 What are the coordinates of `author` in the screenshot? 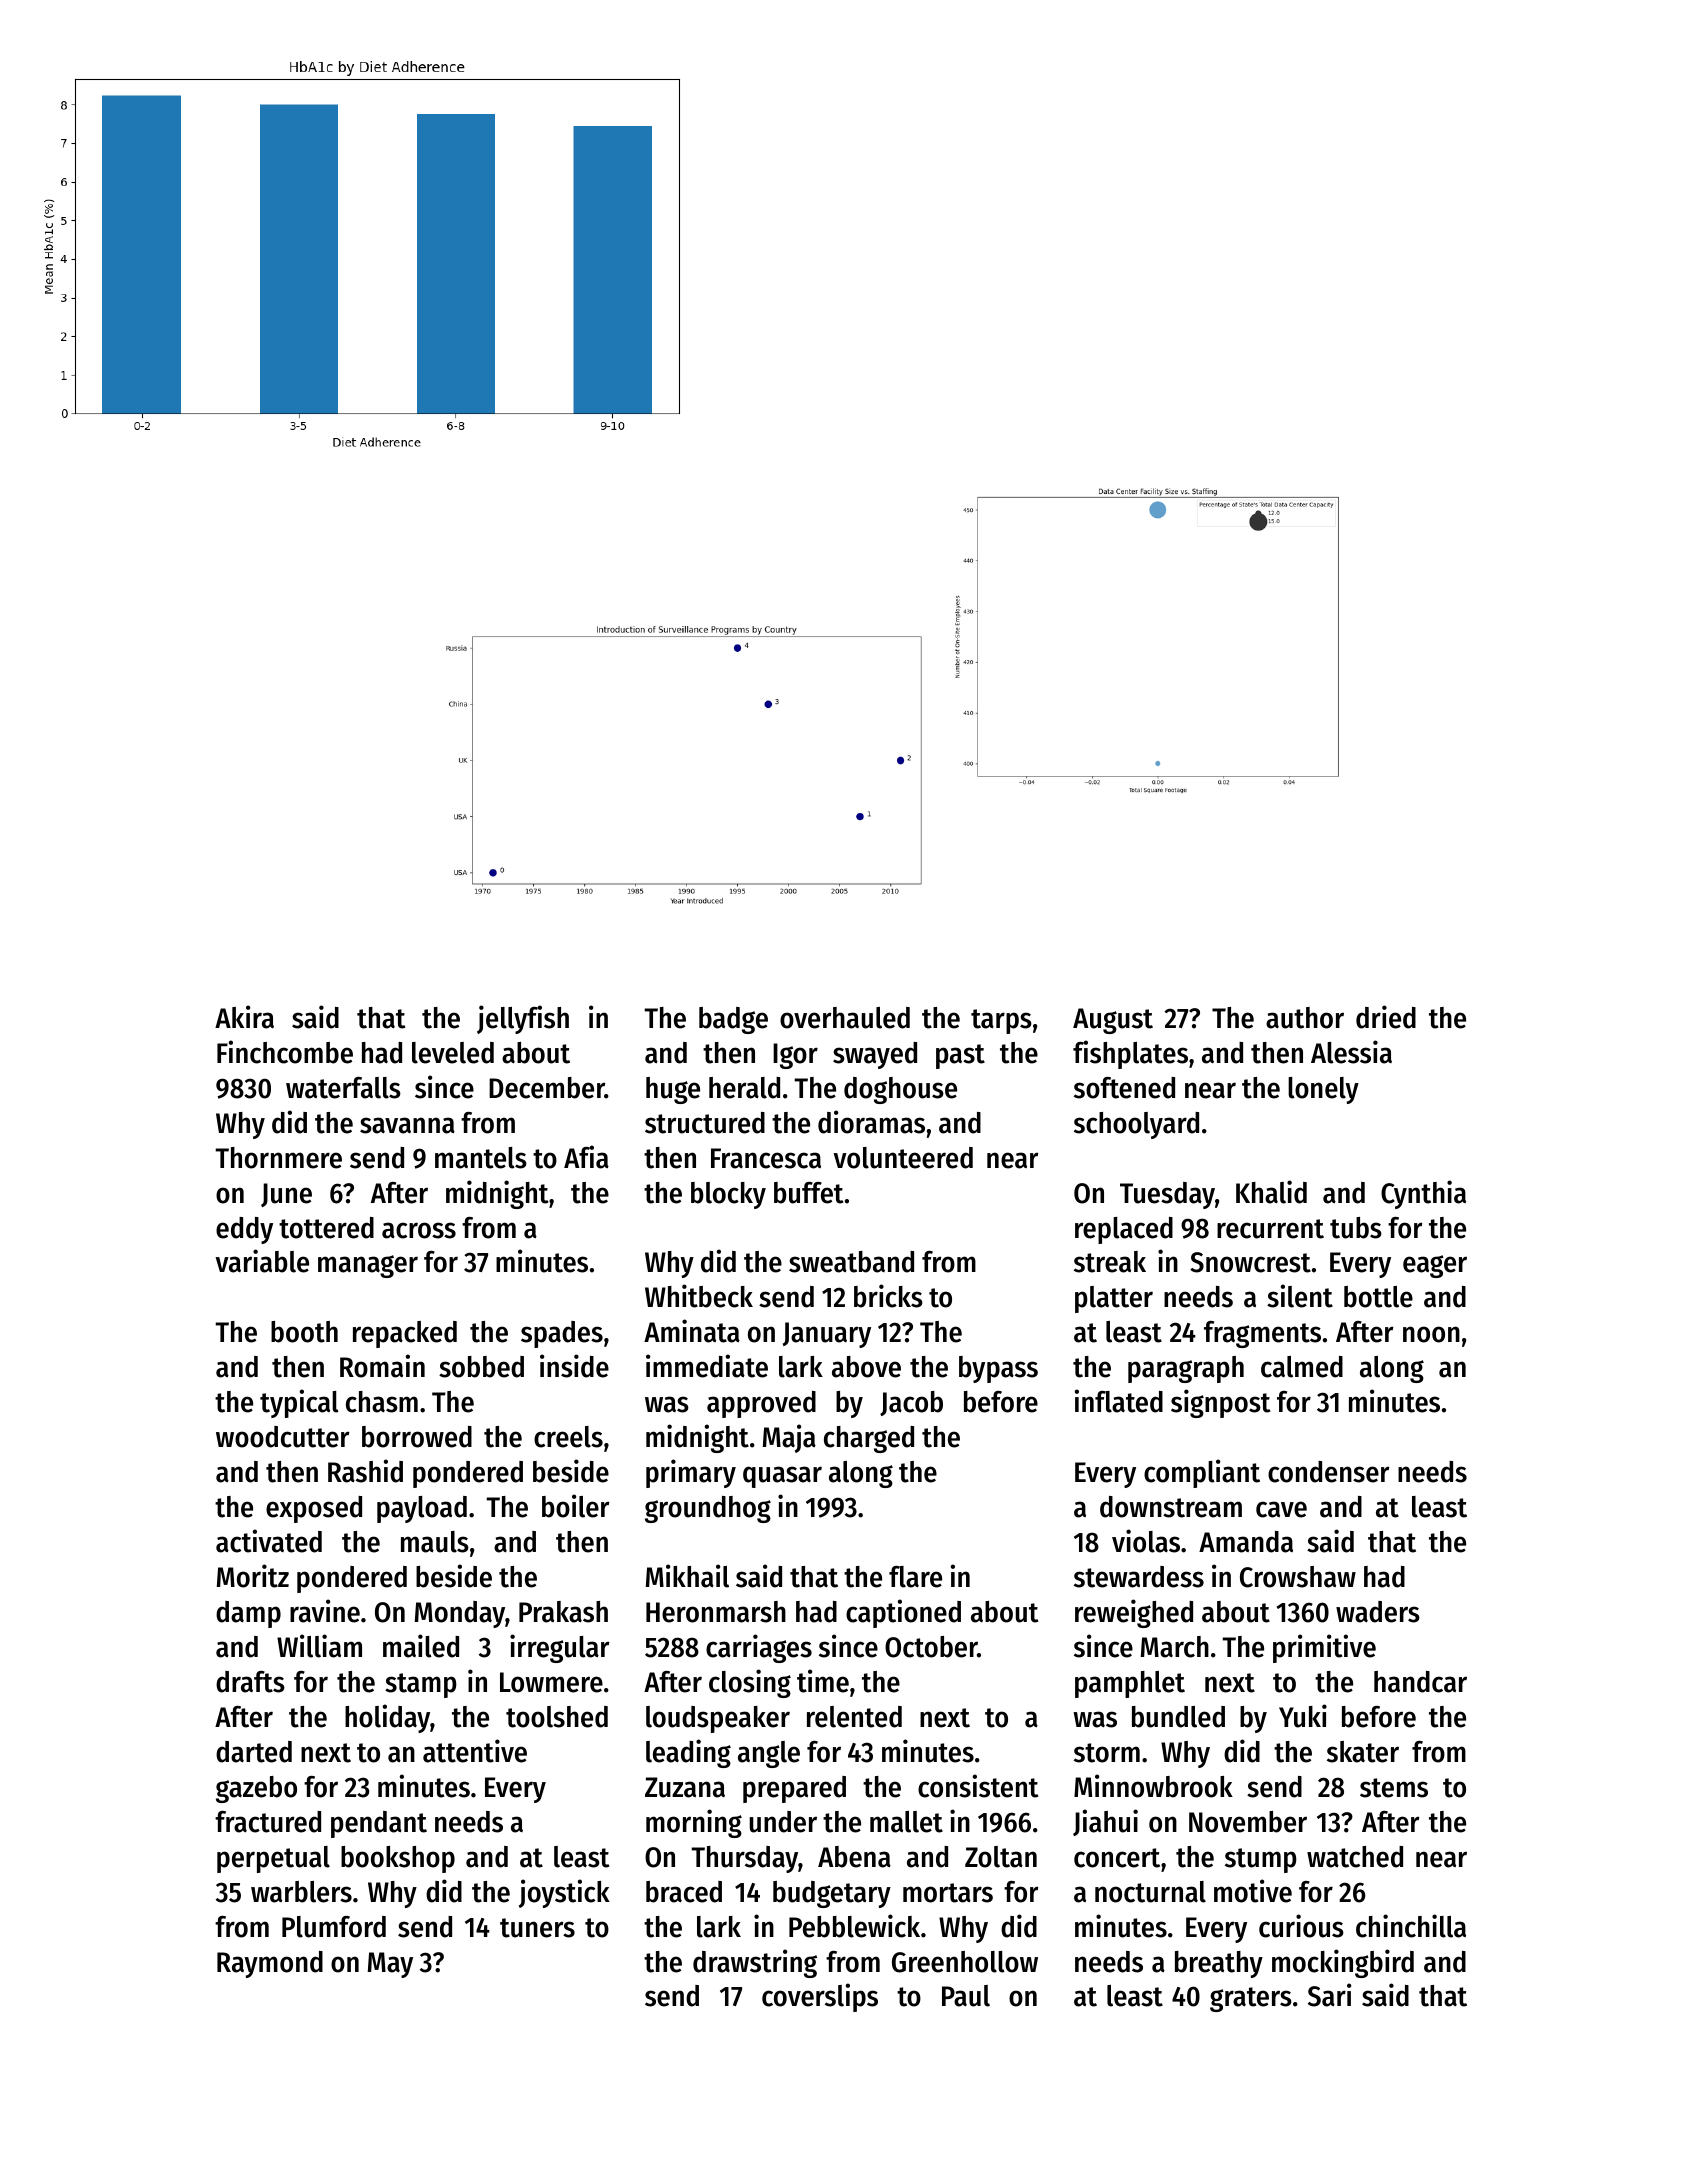 It's located at (1305, 1018).
